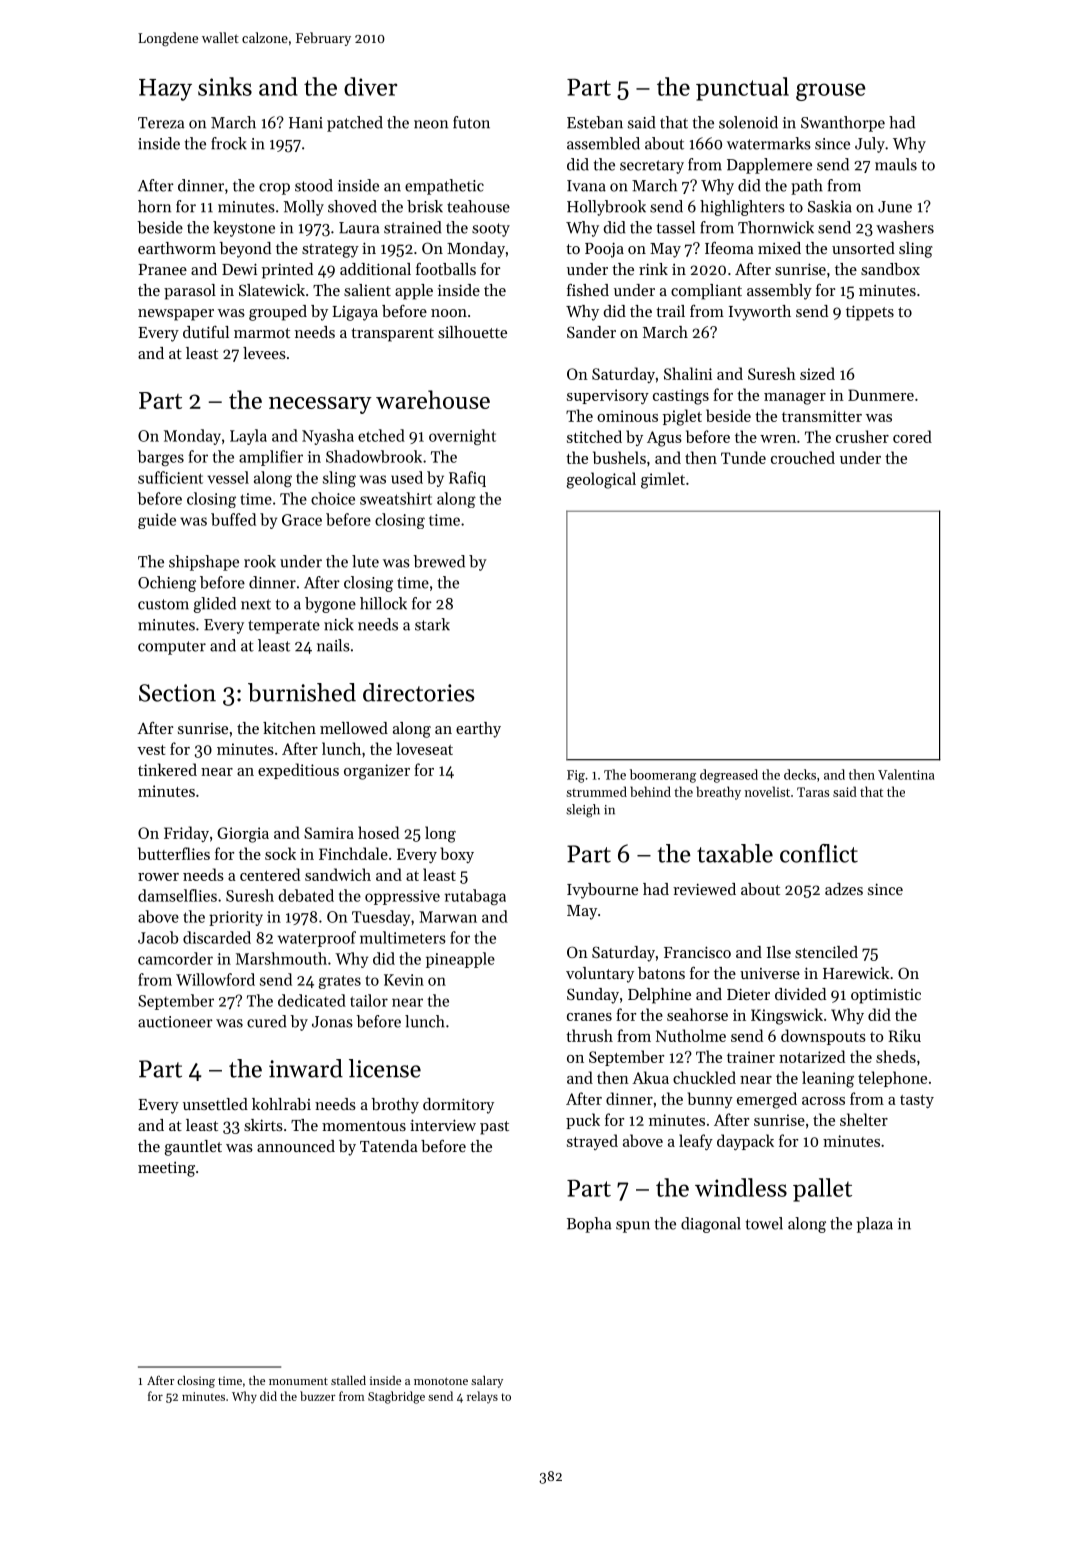 This image has height=1561, width=1078. What do you see at coordinates (491, 230) in the image?
I see `sooty` at bounding box center [491, 230].
